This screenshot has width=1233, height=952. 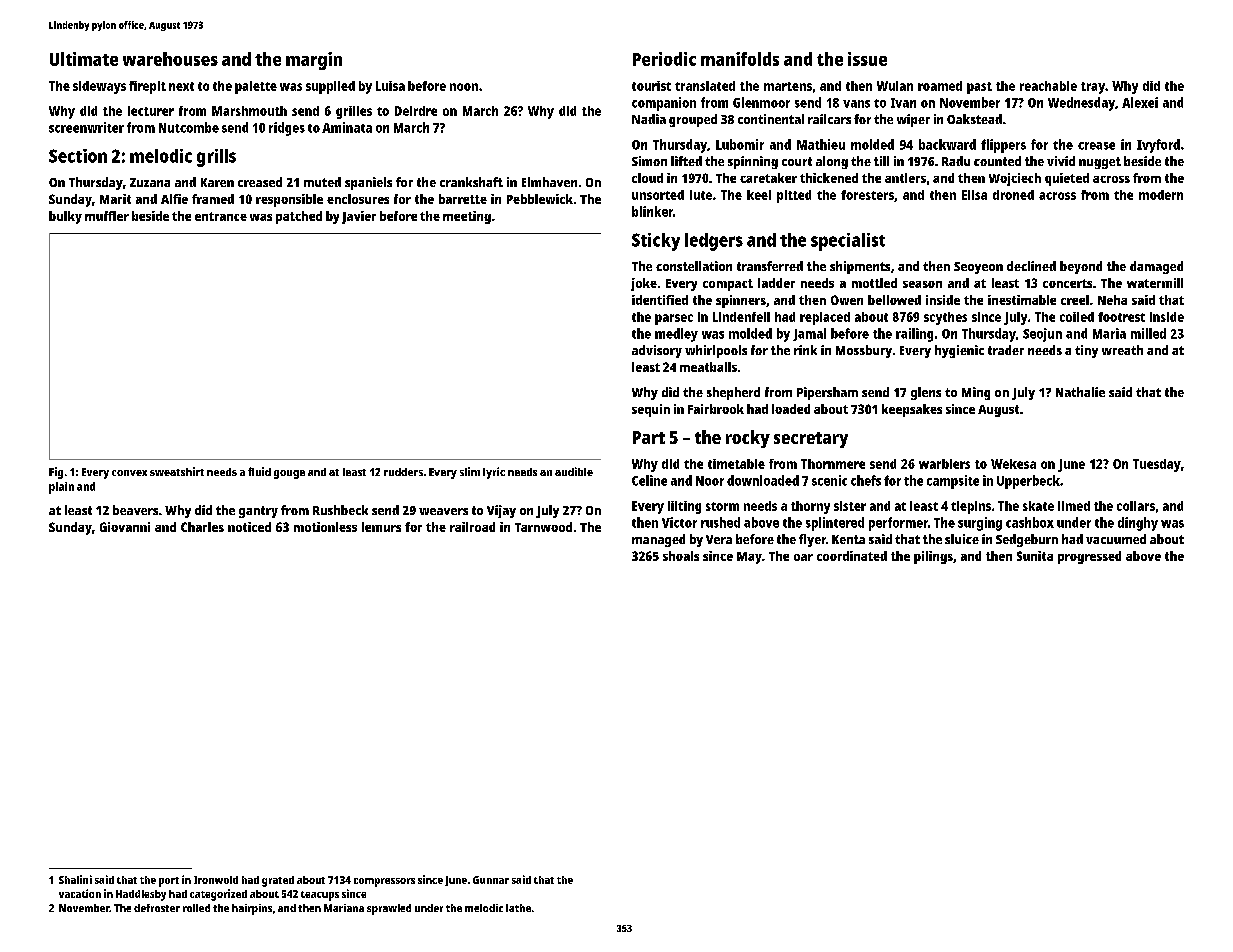 I want to click on advisory, so click(x=657, y=351).
